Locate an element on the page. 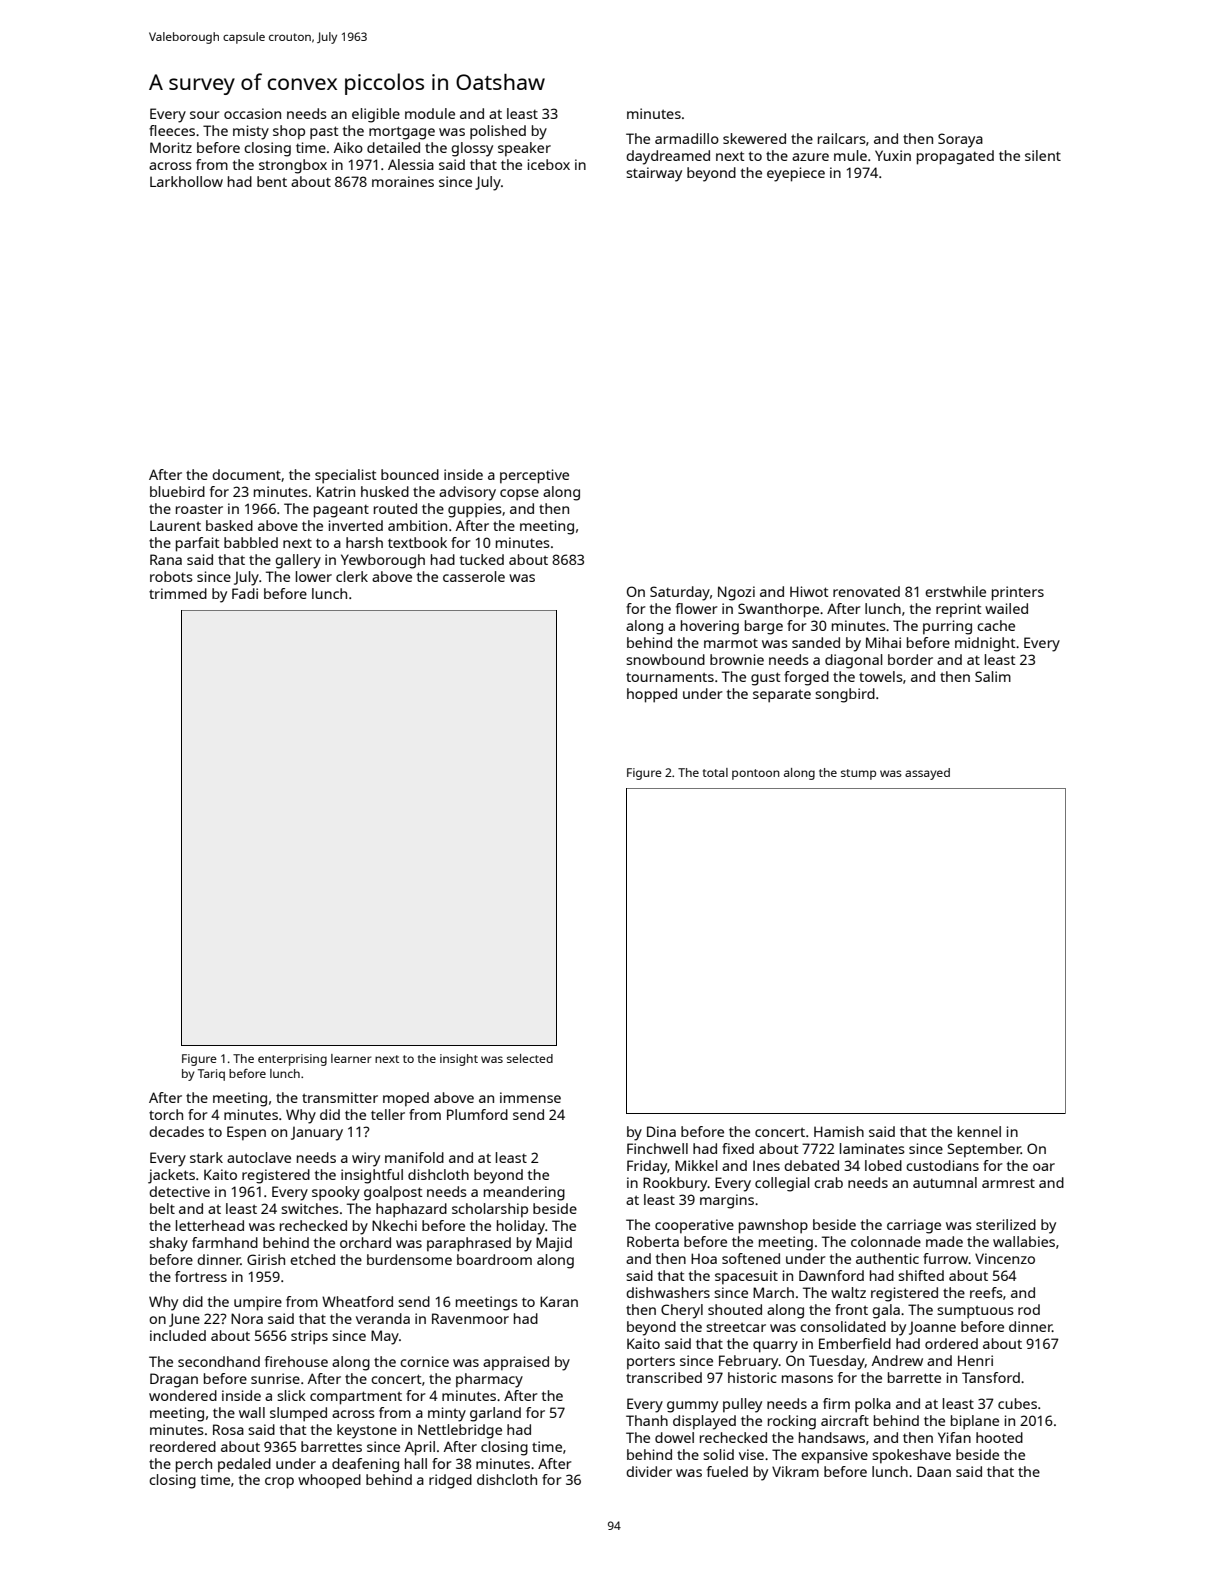 The image size is (1215, 1572). module is located at coordinates (430, 113).
